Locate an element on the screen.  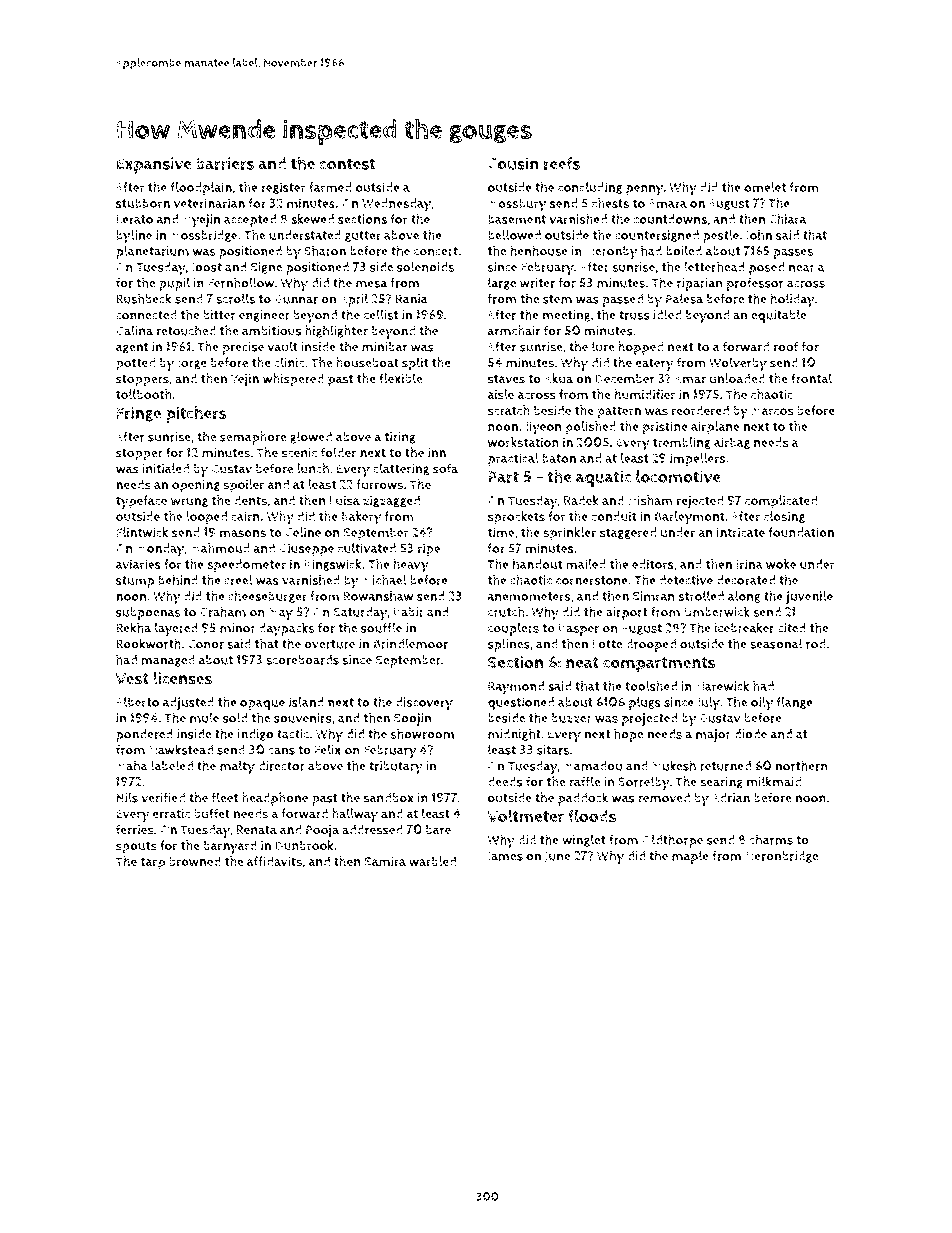
Kingswick is located at coordinates (333, 565).
